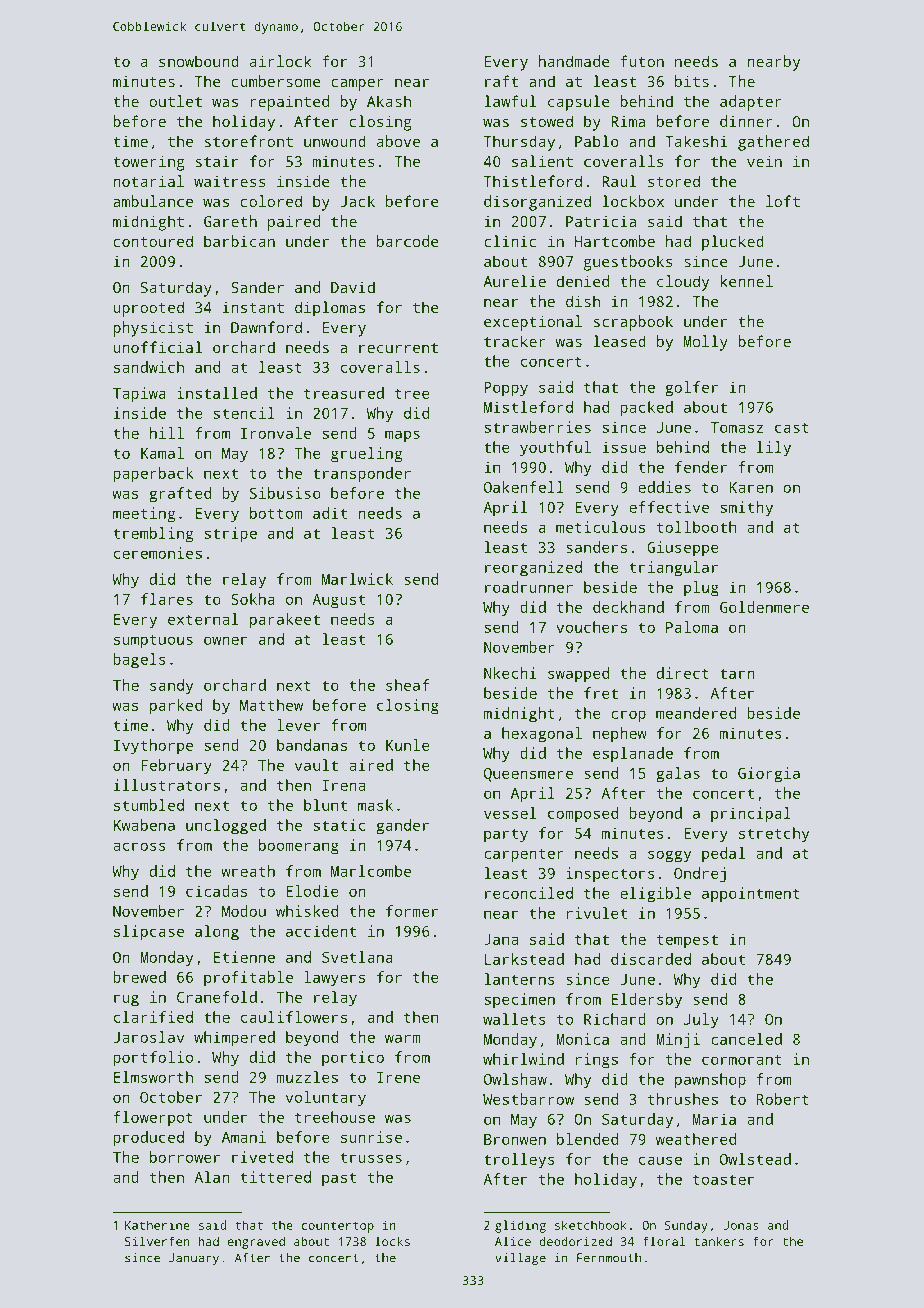 The image size is (924, 1308). I want to click on stretchy, so click(774, 835).
